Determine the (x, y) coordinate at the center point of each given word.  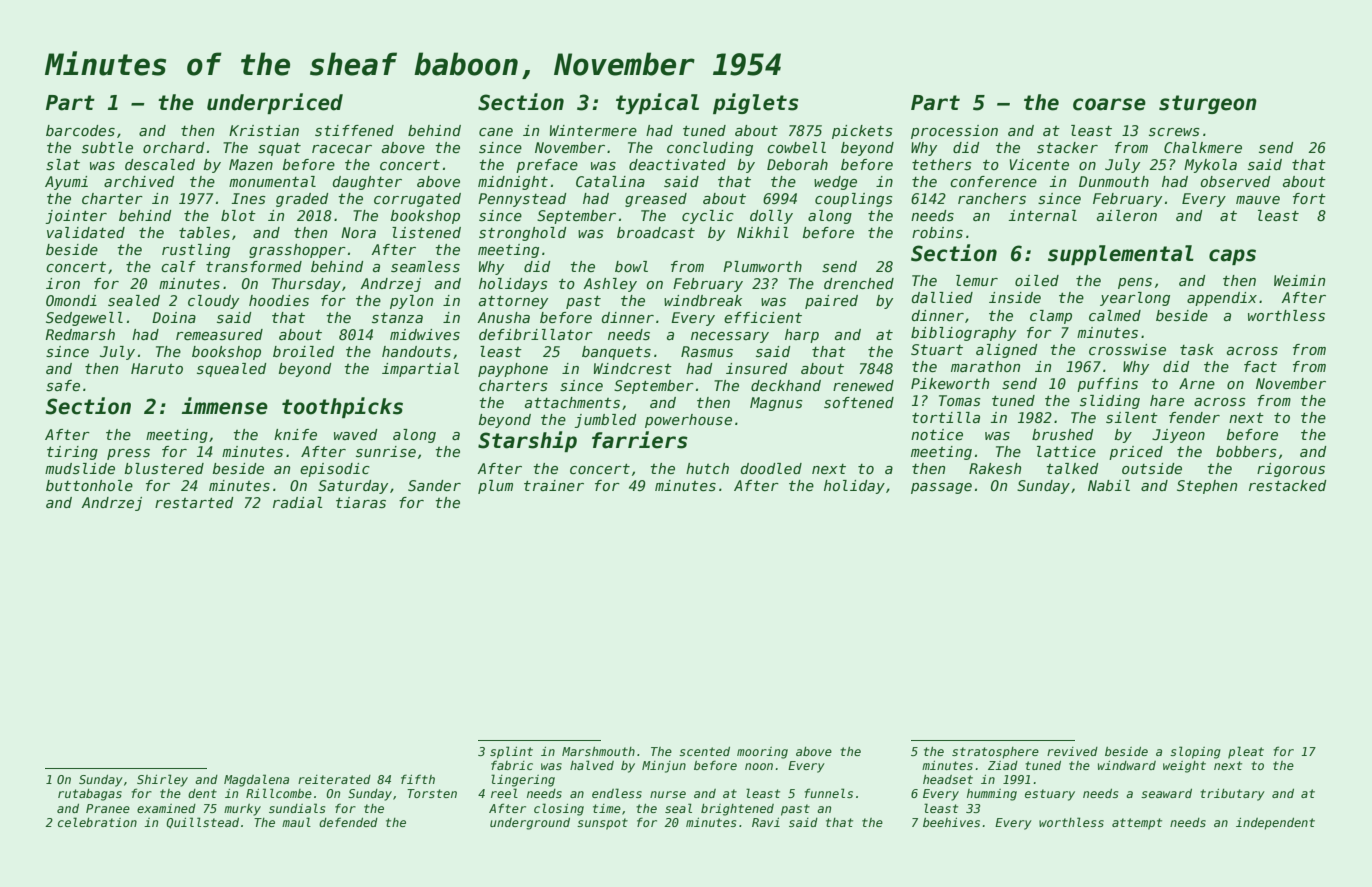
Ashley (610, 285)
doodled (771, 468)
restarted (194, 502)
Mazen (251, 164)
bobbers (1246, 451)
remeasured (219, 334)
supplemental (1121, 255)
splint (511, 752)
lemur (977, 280)
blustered (164, 468)
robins (937, 232)
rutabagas (90, 795)
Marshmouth (598, 751)
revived (1072, 751)
